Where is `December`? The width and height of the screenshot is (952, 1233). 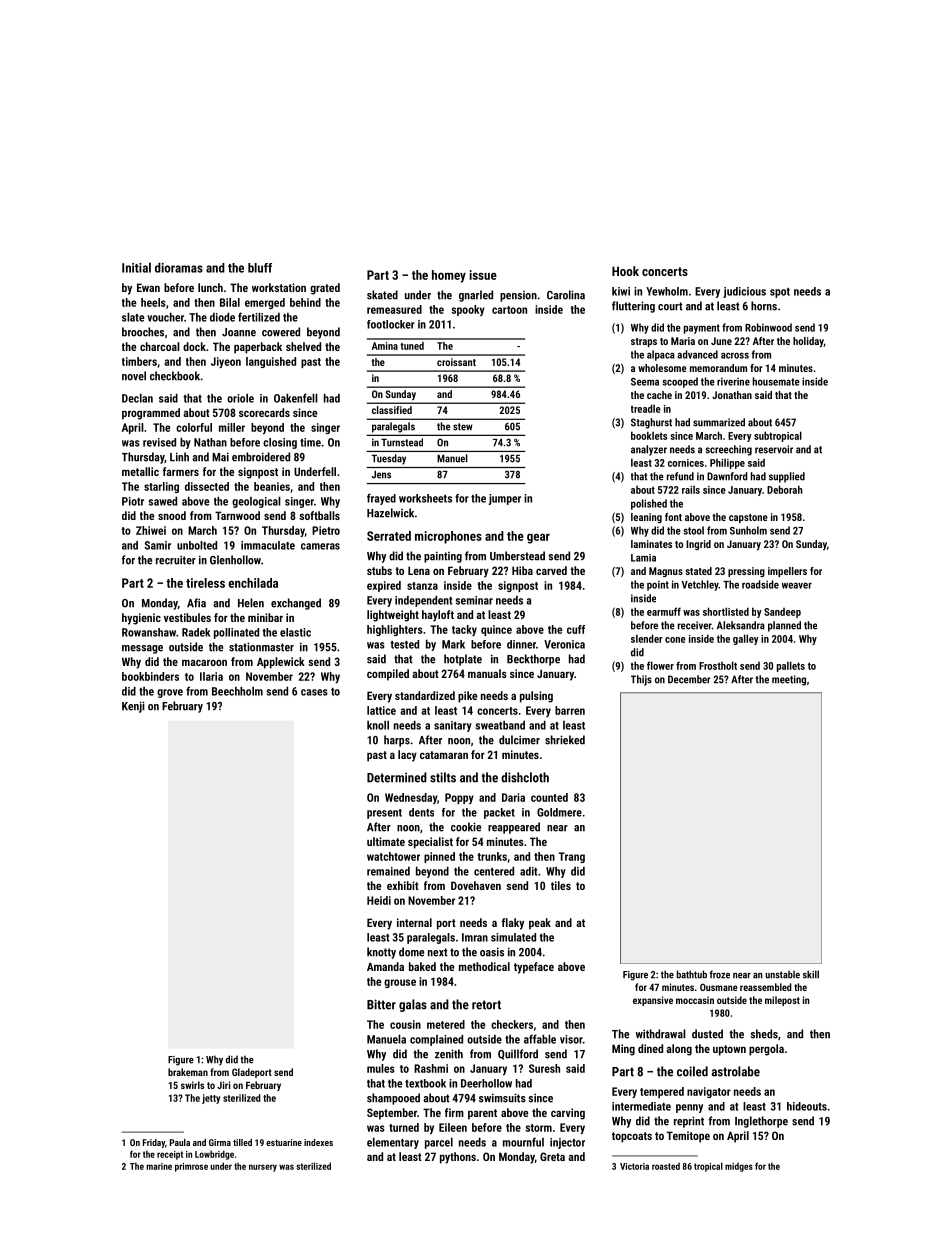 December is located at coordinates (689, 679).
